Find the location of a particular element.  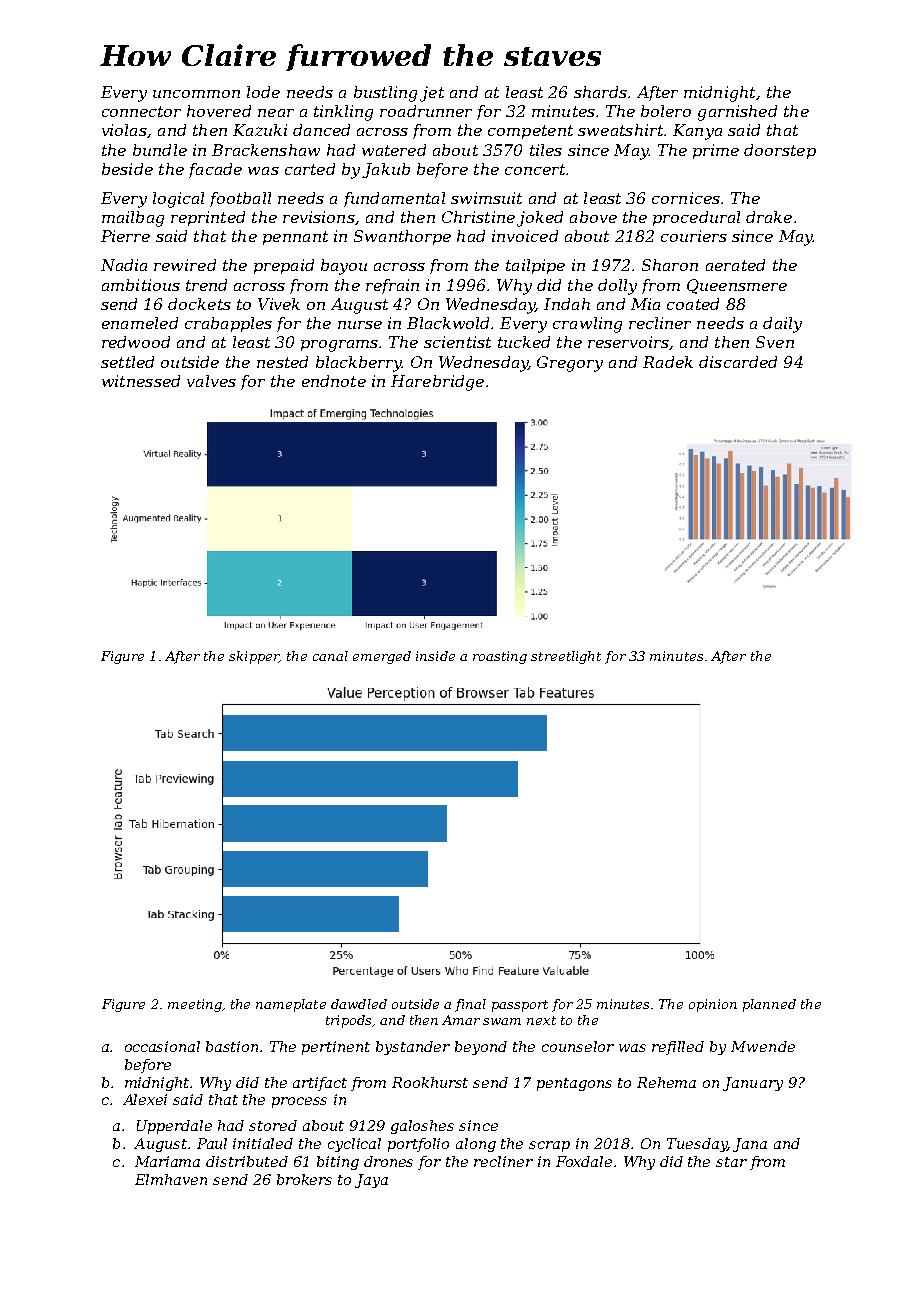

fundamental is located at coordinates (394, 199).
